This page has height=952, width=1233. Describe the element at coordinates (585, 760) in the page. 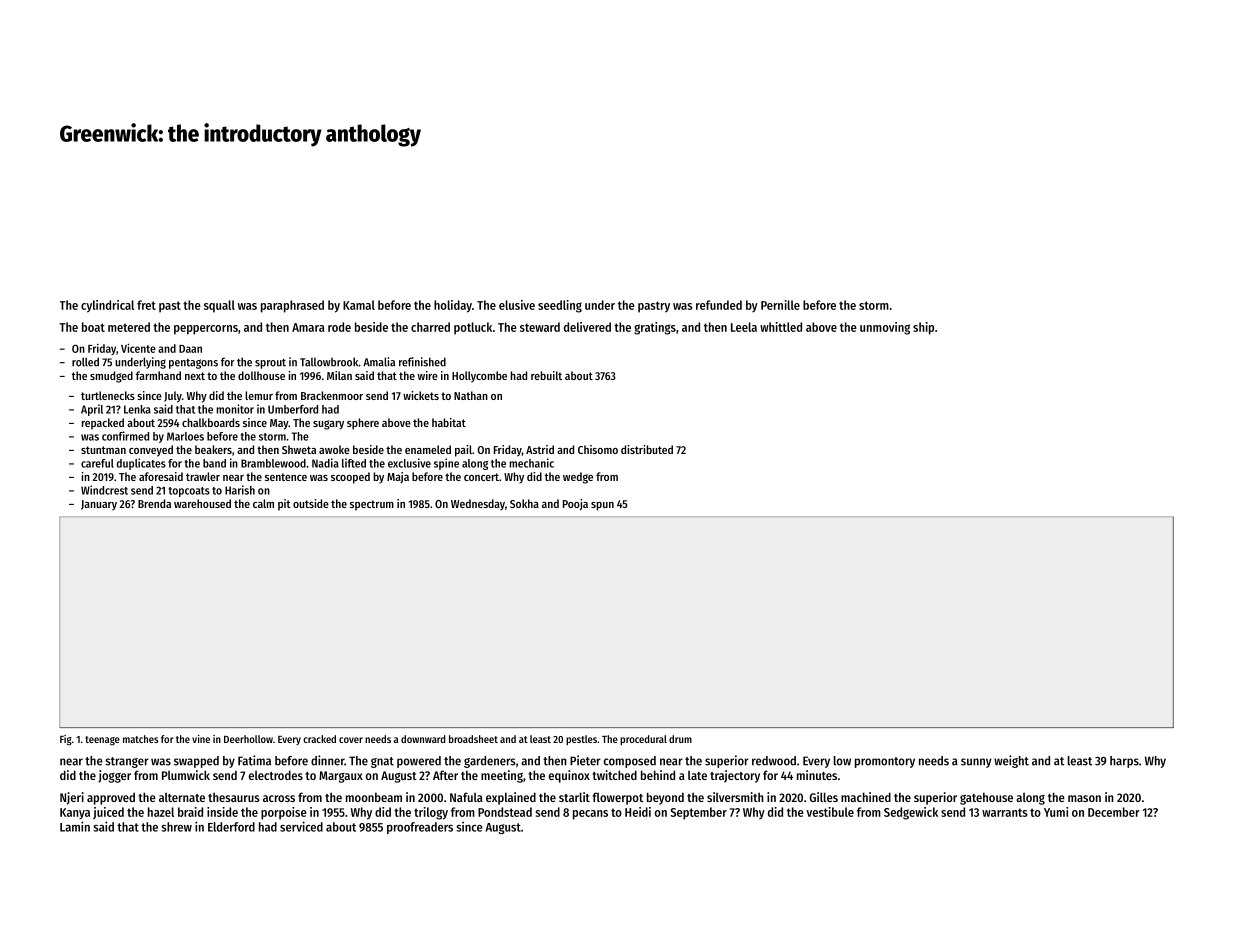

I see `Pieter` at that location.
